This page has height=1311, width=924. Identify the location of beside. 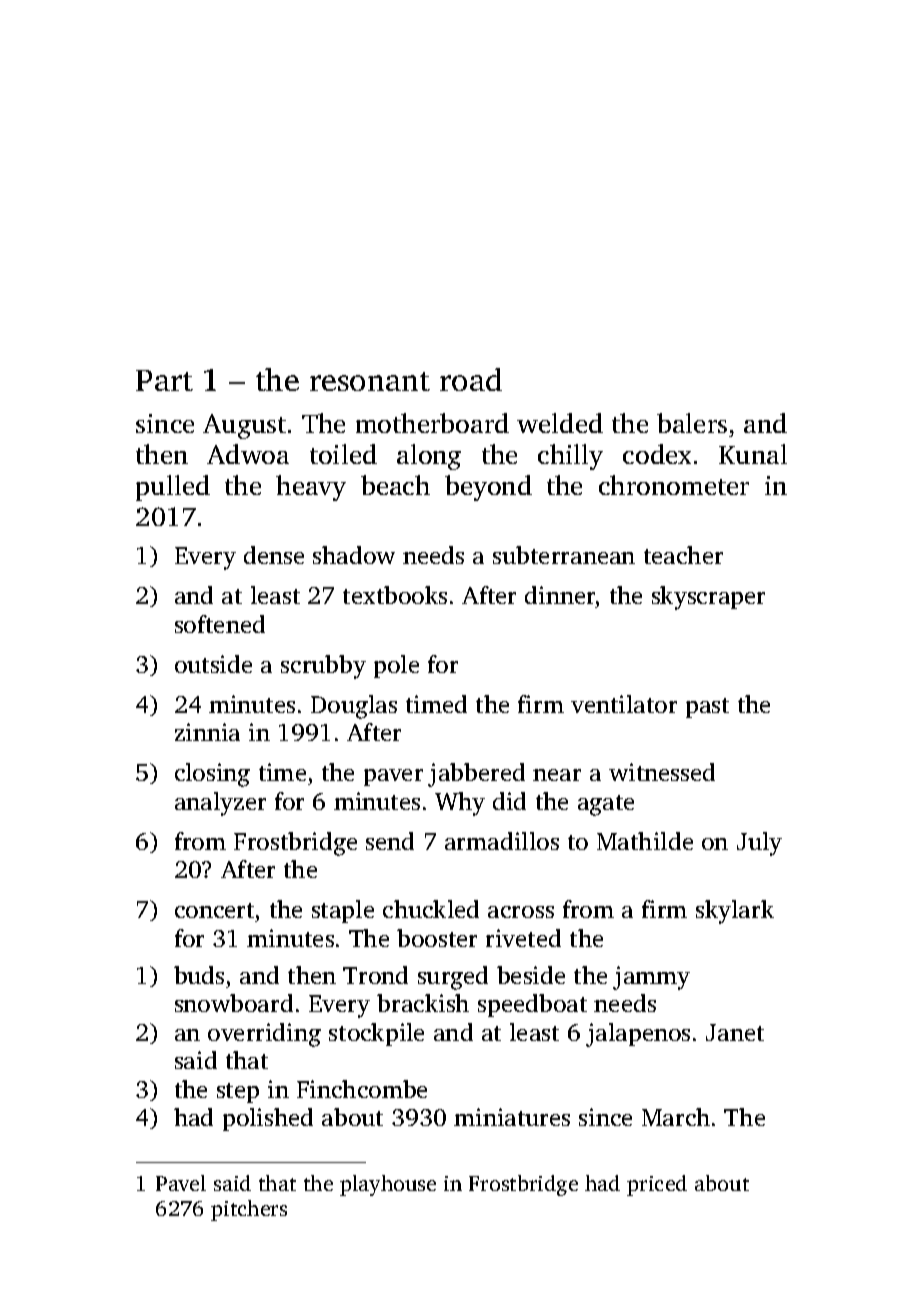
(531, 975).
